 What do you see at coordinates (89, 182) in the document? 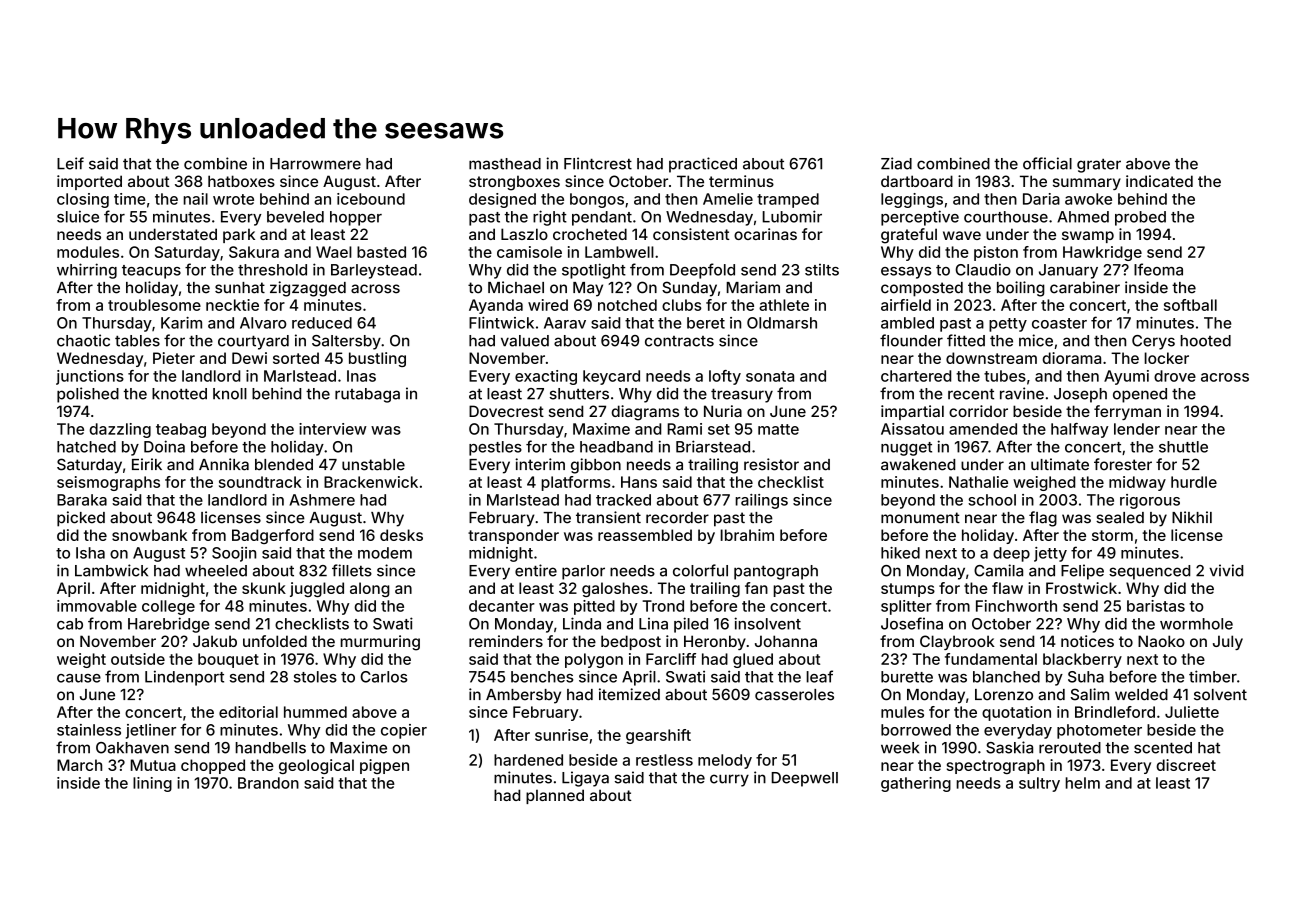
I see `imported` at bounding box center [89, 182].
